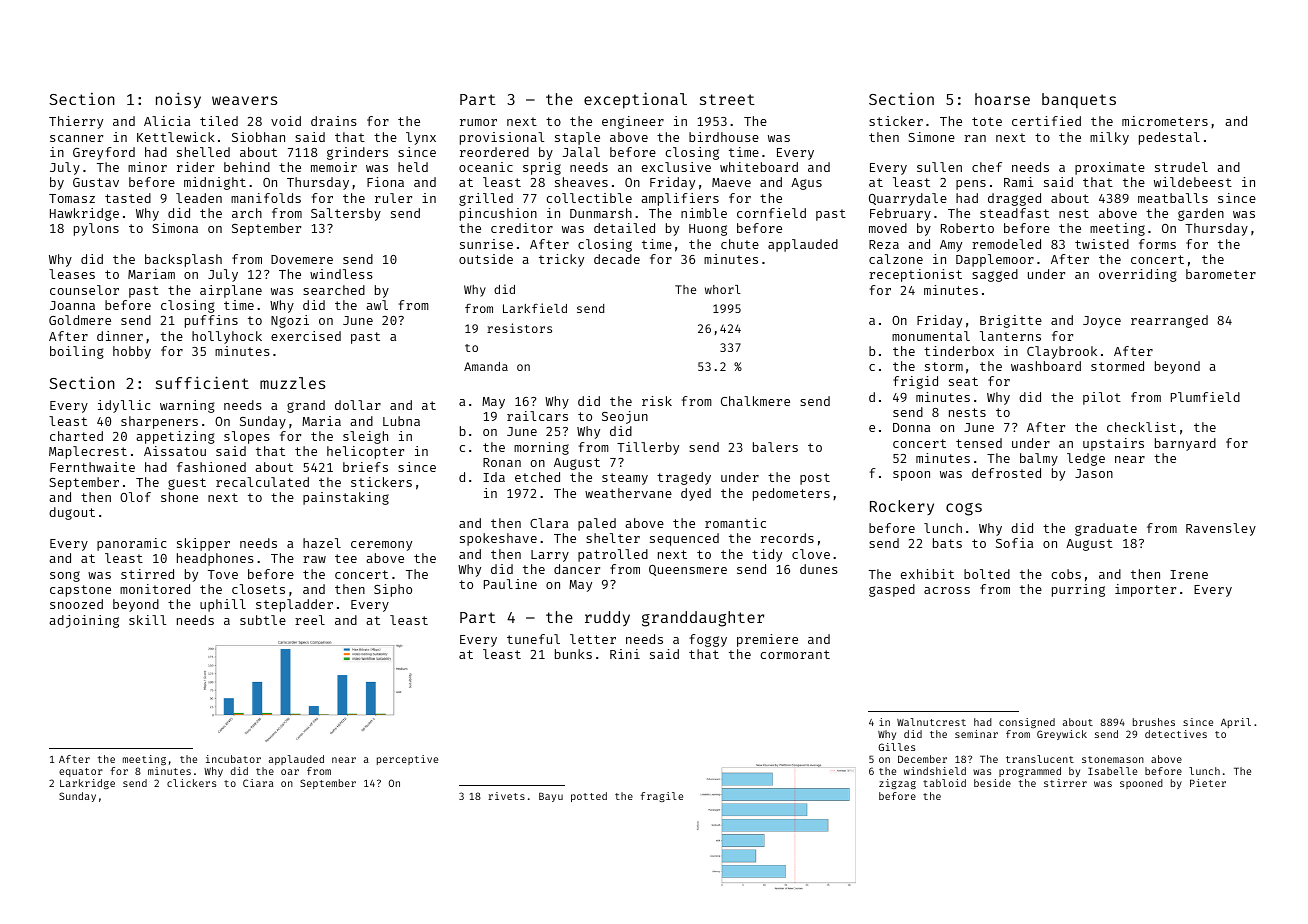 The image size is (1308, 924). Describe the element at coordinates (1205, 397) in the screenshot. I see `Plumfield` at that location.
